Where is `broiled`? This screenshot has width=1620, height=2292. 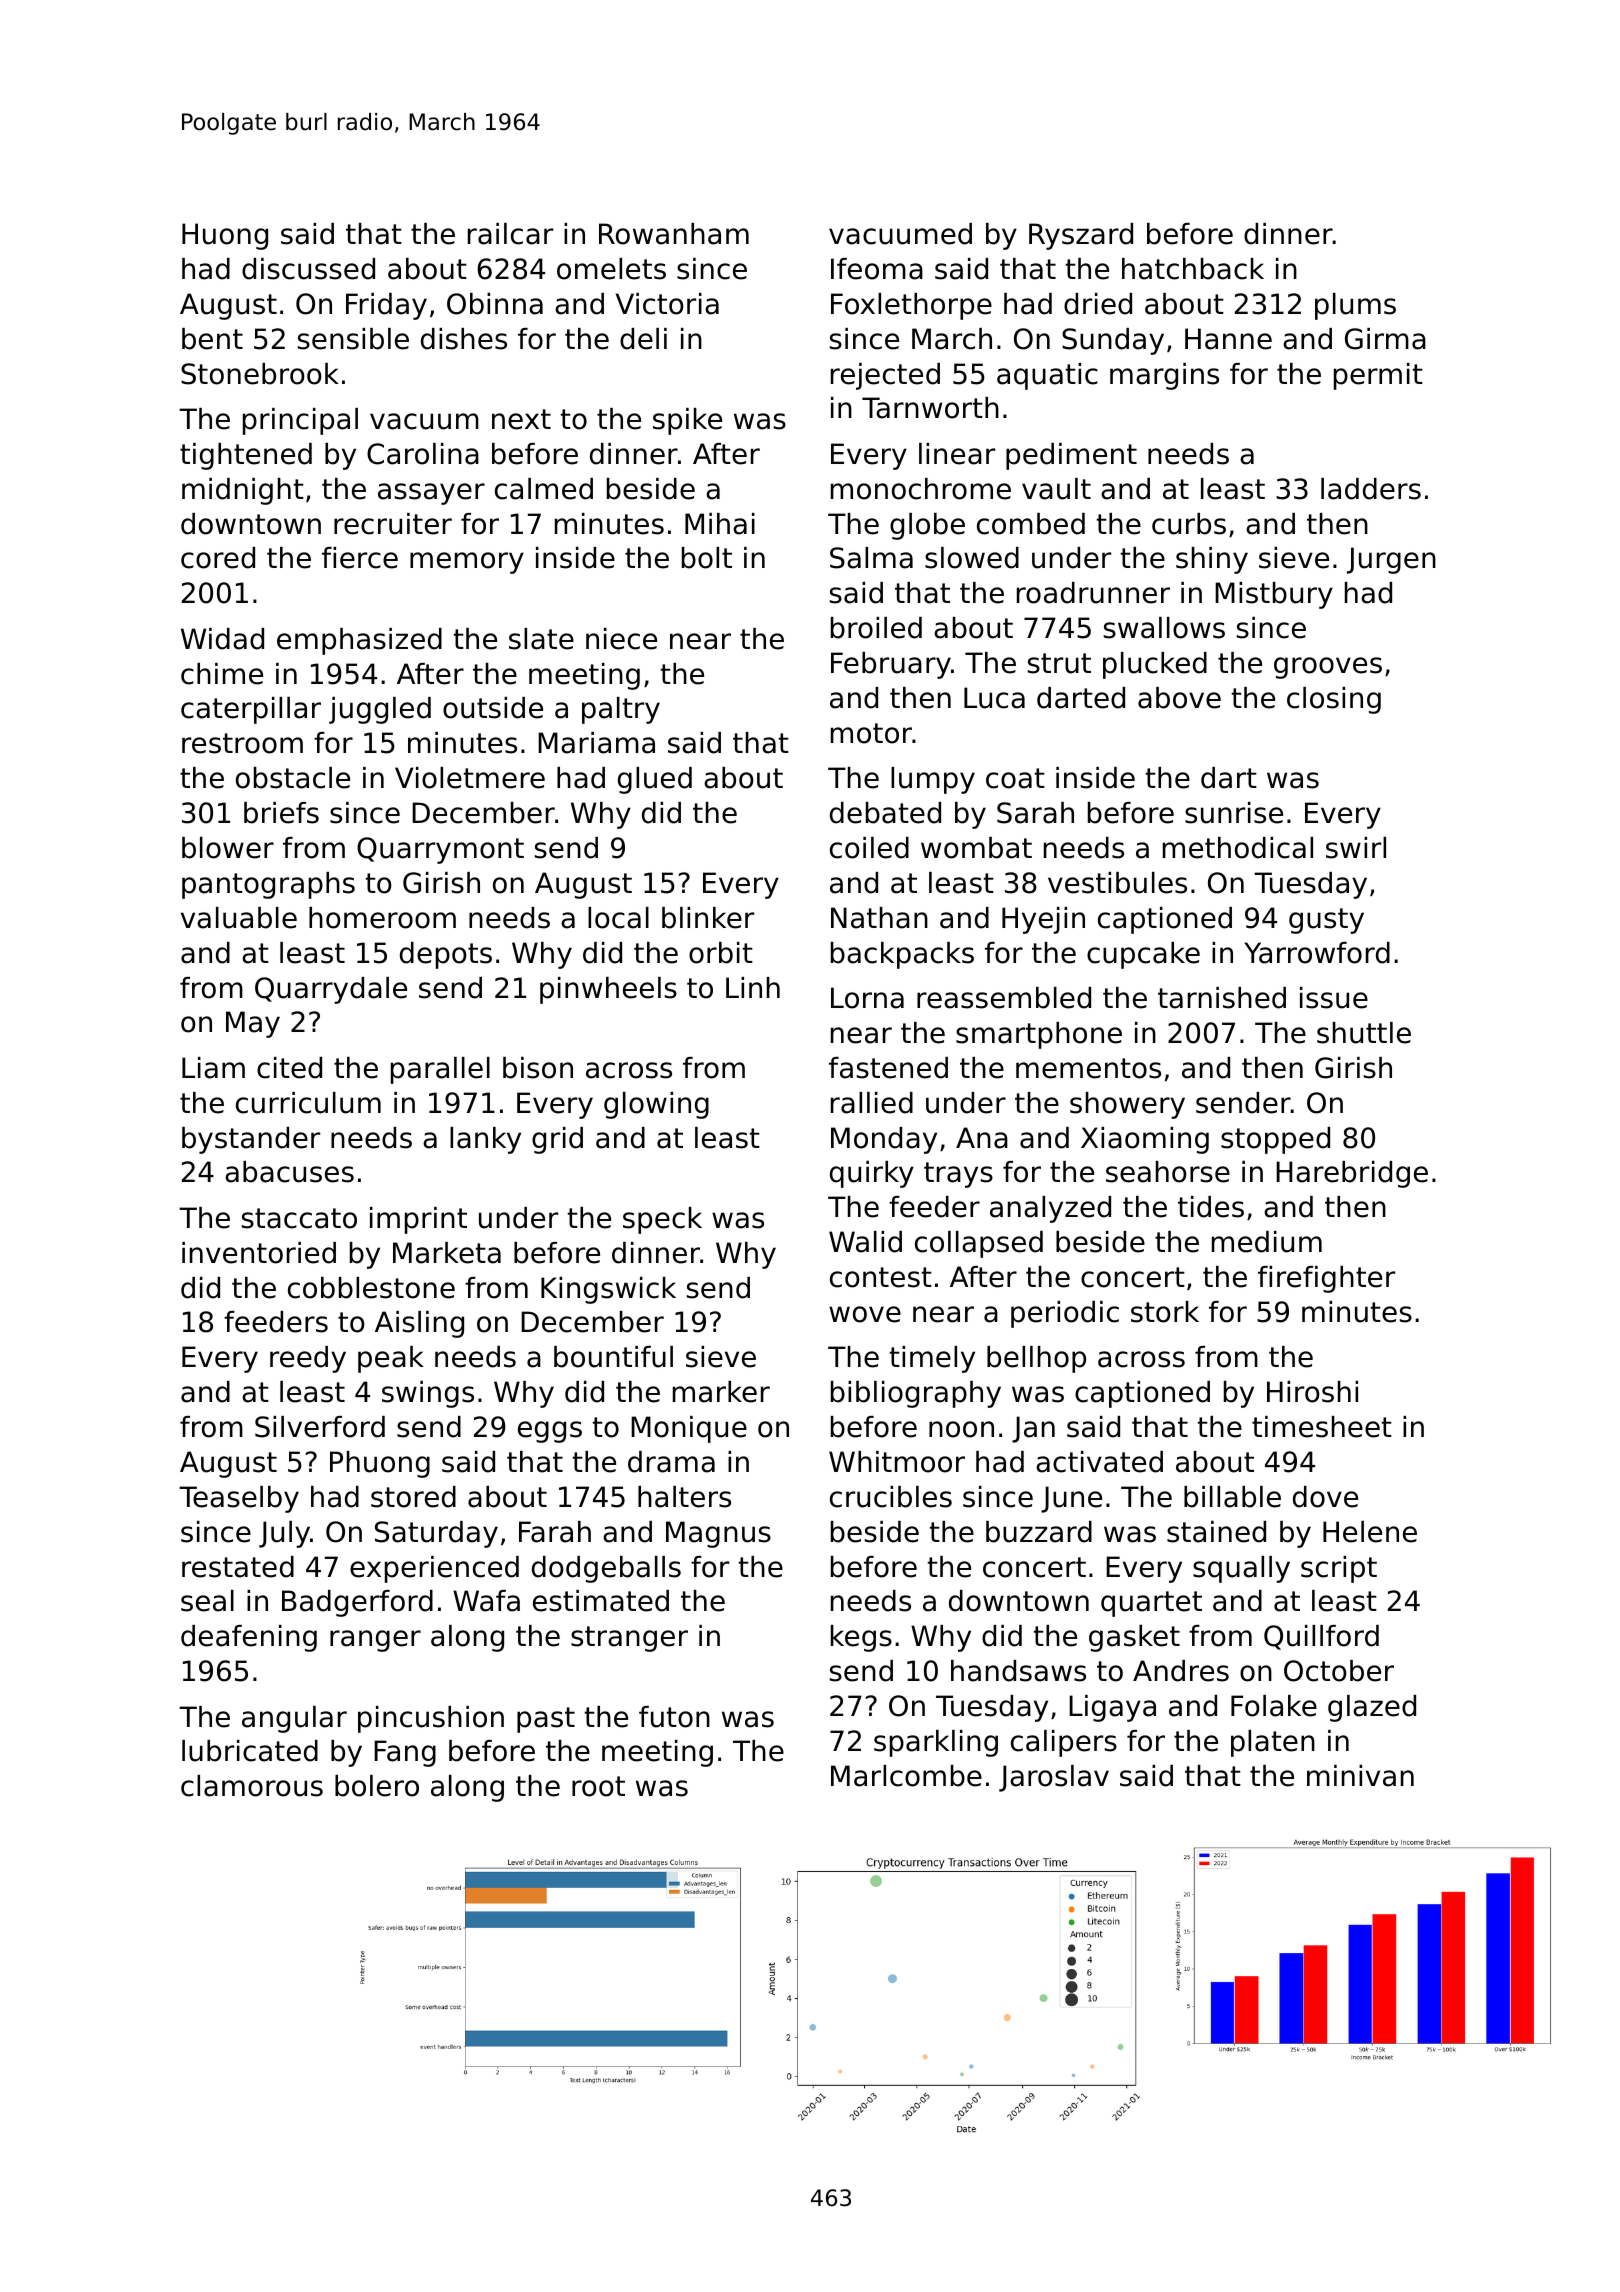 broiled is located at coordinates (876, 628).
